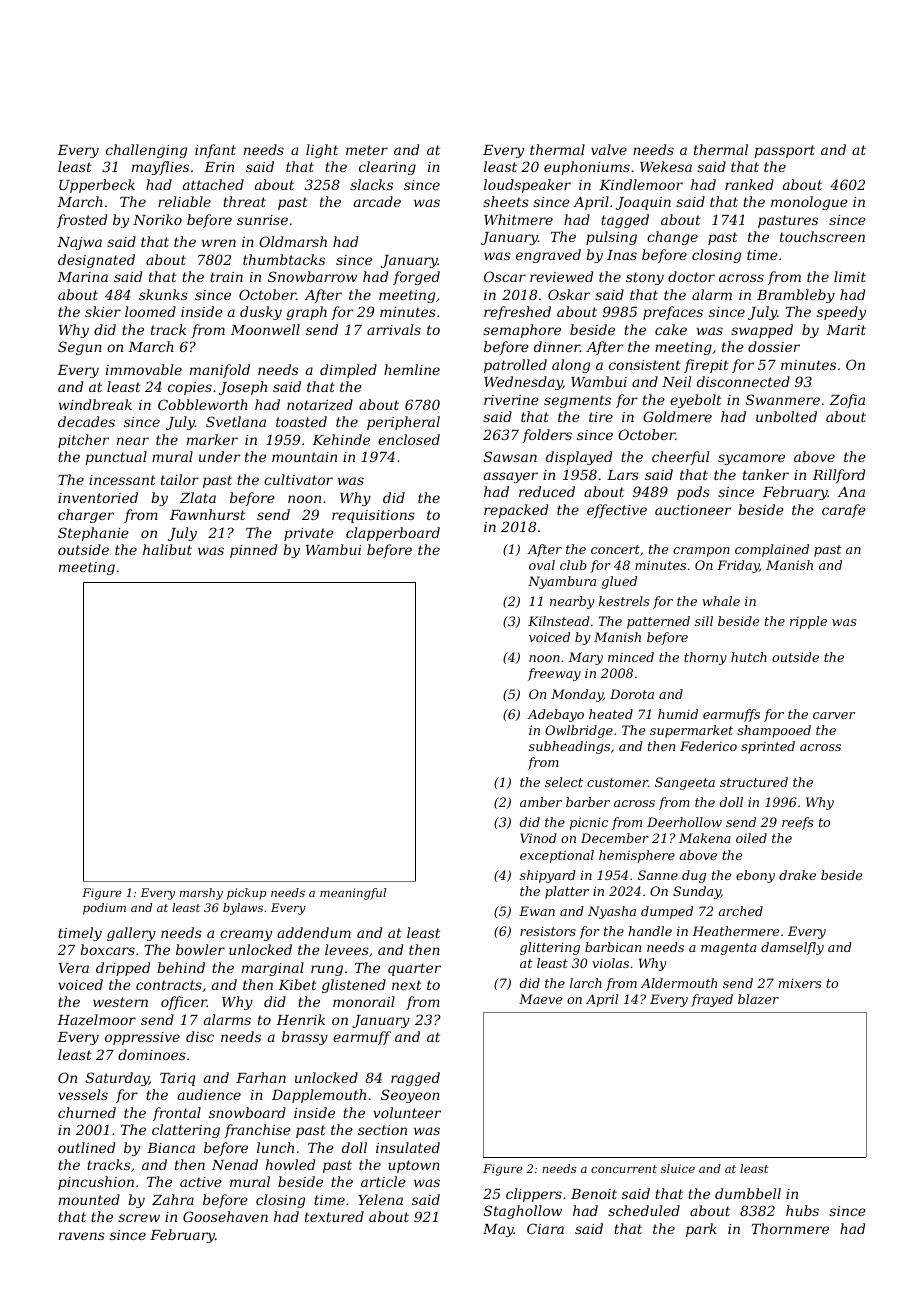  What do you see at coordinates (334, 1216) in the document?
I see `textured` at bounding box center [334, 1216].
